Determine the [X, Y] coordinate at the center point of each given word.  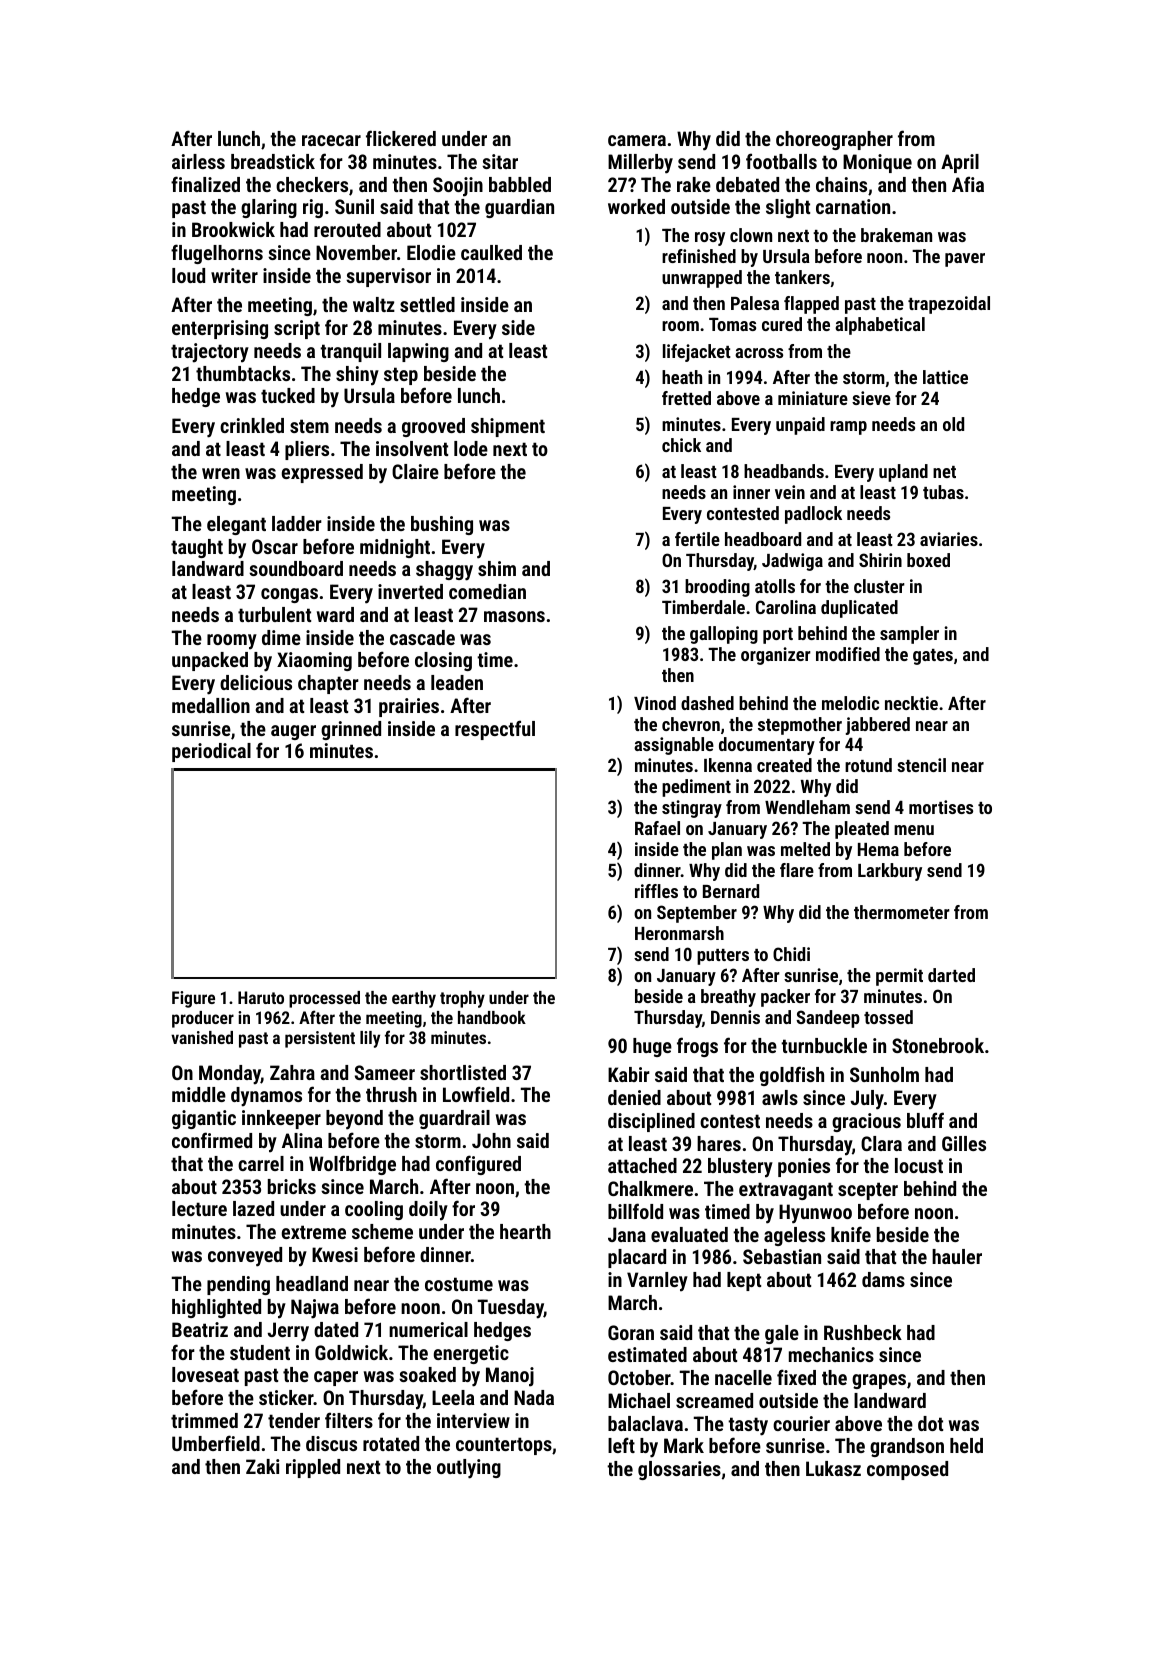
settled [427, 304]
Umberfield [216, 1443]
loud [188, 275]
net [944, 472]
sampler [909, 635]
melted [805, 849]
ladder [297, 523]
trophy [462, 999]
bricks [292, 1186]
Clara [881, 1143]
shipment [508, 427]
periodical [211, 752]
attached [642, 1165]
